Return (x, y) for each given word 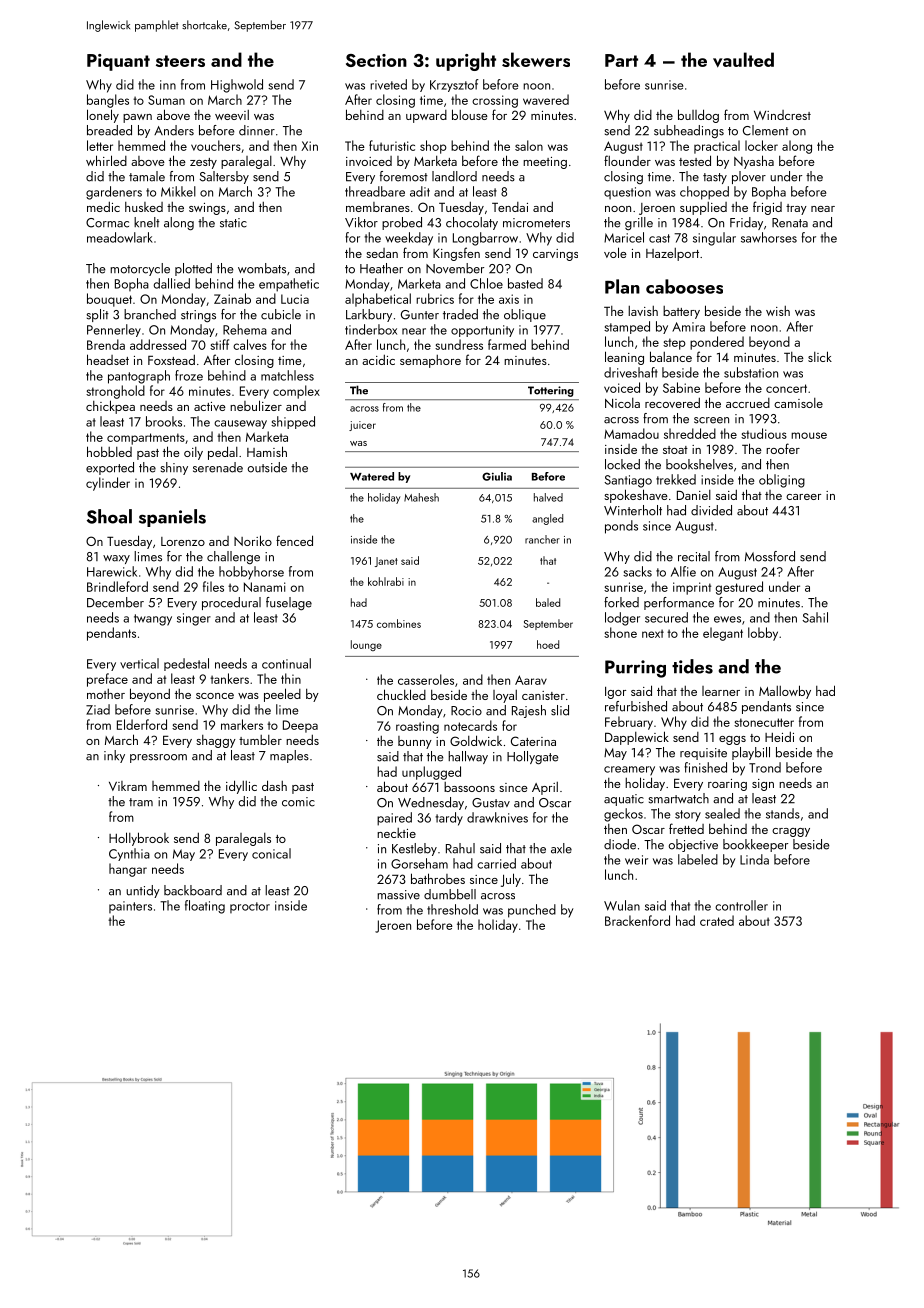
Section (376, 60)
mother (106, 694)
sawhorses (769, 237)
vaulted (743, 60)
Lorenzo (183, 541)
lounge (366, 645)
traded (460, 314)
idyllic (241, 787)
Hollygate (533, 758)
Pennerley (114, 330)
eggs (732, 740)
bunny (415, 742)
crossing (495, 101)
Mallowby (785, 692)
